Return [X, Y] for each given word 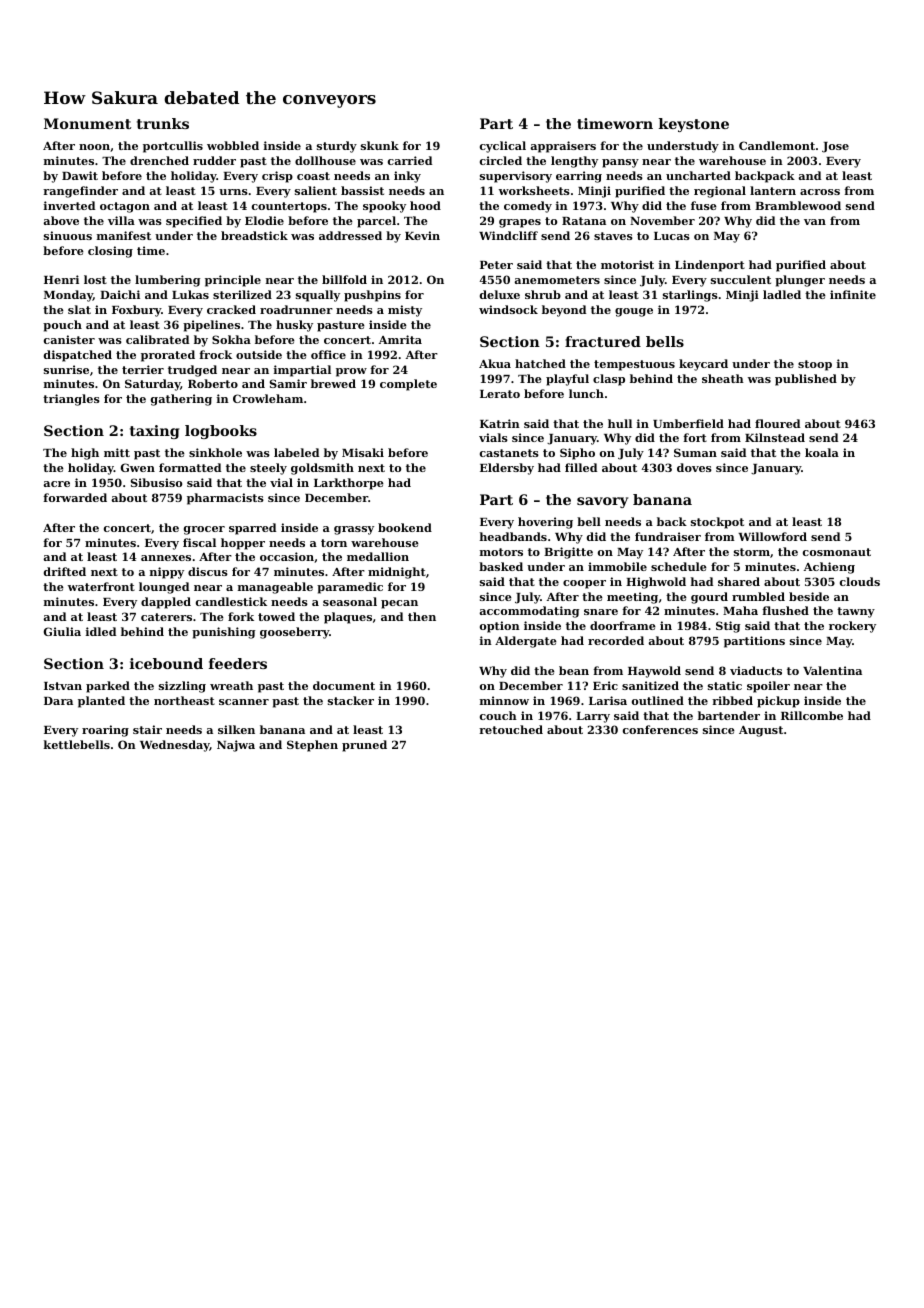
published [806, 380]
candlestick [231, 601]
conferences [660, 729]
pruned [364, 746]
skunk [380, 145]
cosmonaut [837, 552]
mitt [117, 452]
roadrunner [296, 309]
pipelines [211, 326]
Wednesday [175, 746]
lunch [586, 393]
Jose [835, 147]
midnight [397, 573]
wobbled [233, 145]
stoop [815, 365]
